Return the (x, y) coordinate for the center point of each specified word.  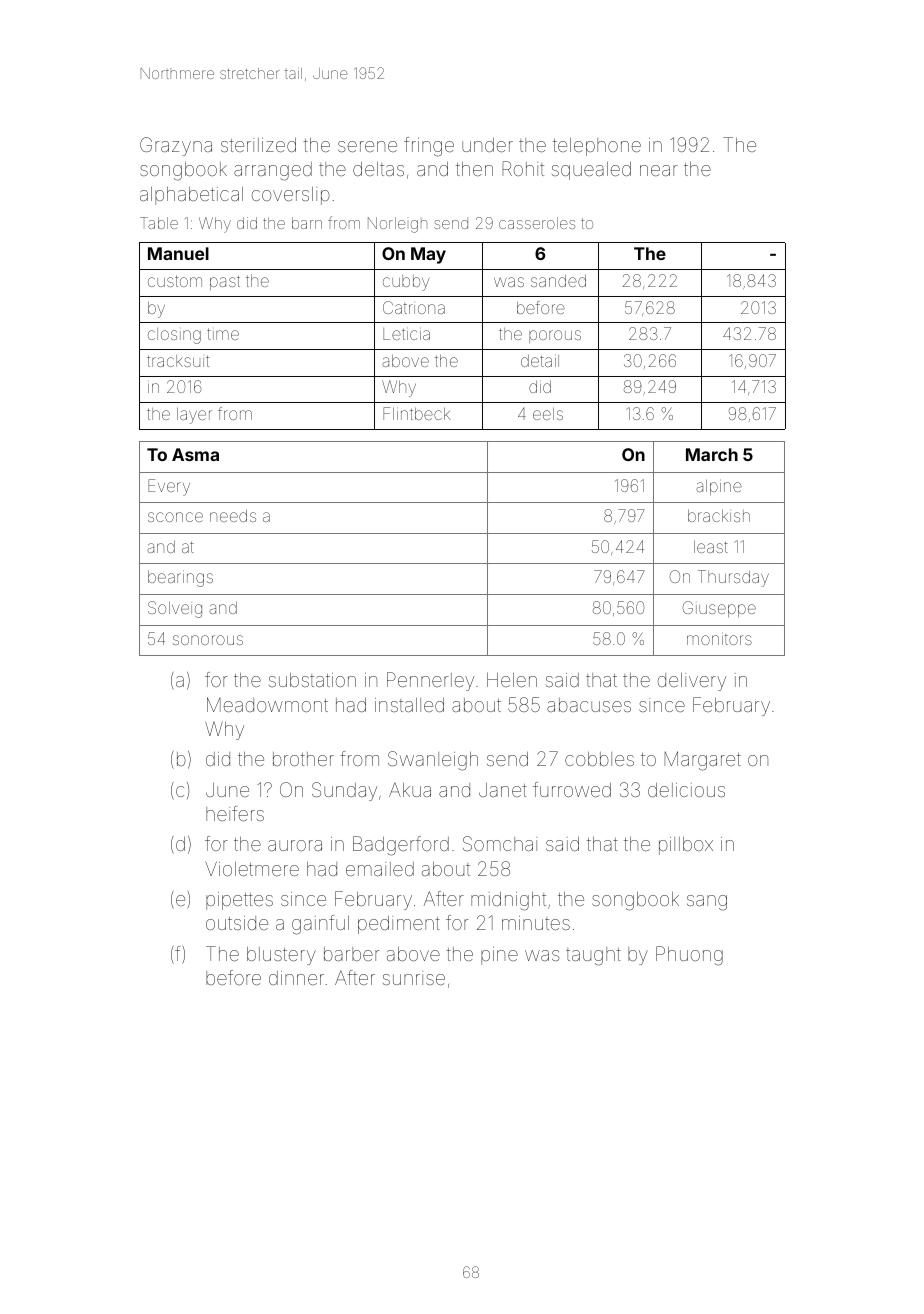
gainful (320, 925)
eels (548, 414)
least (711, 547)
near (659, 170)
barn (307, 223)
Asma (195, 454)
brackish (719, 516)
